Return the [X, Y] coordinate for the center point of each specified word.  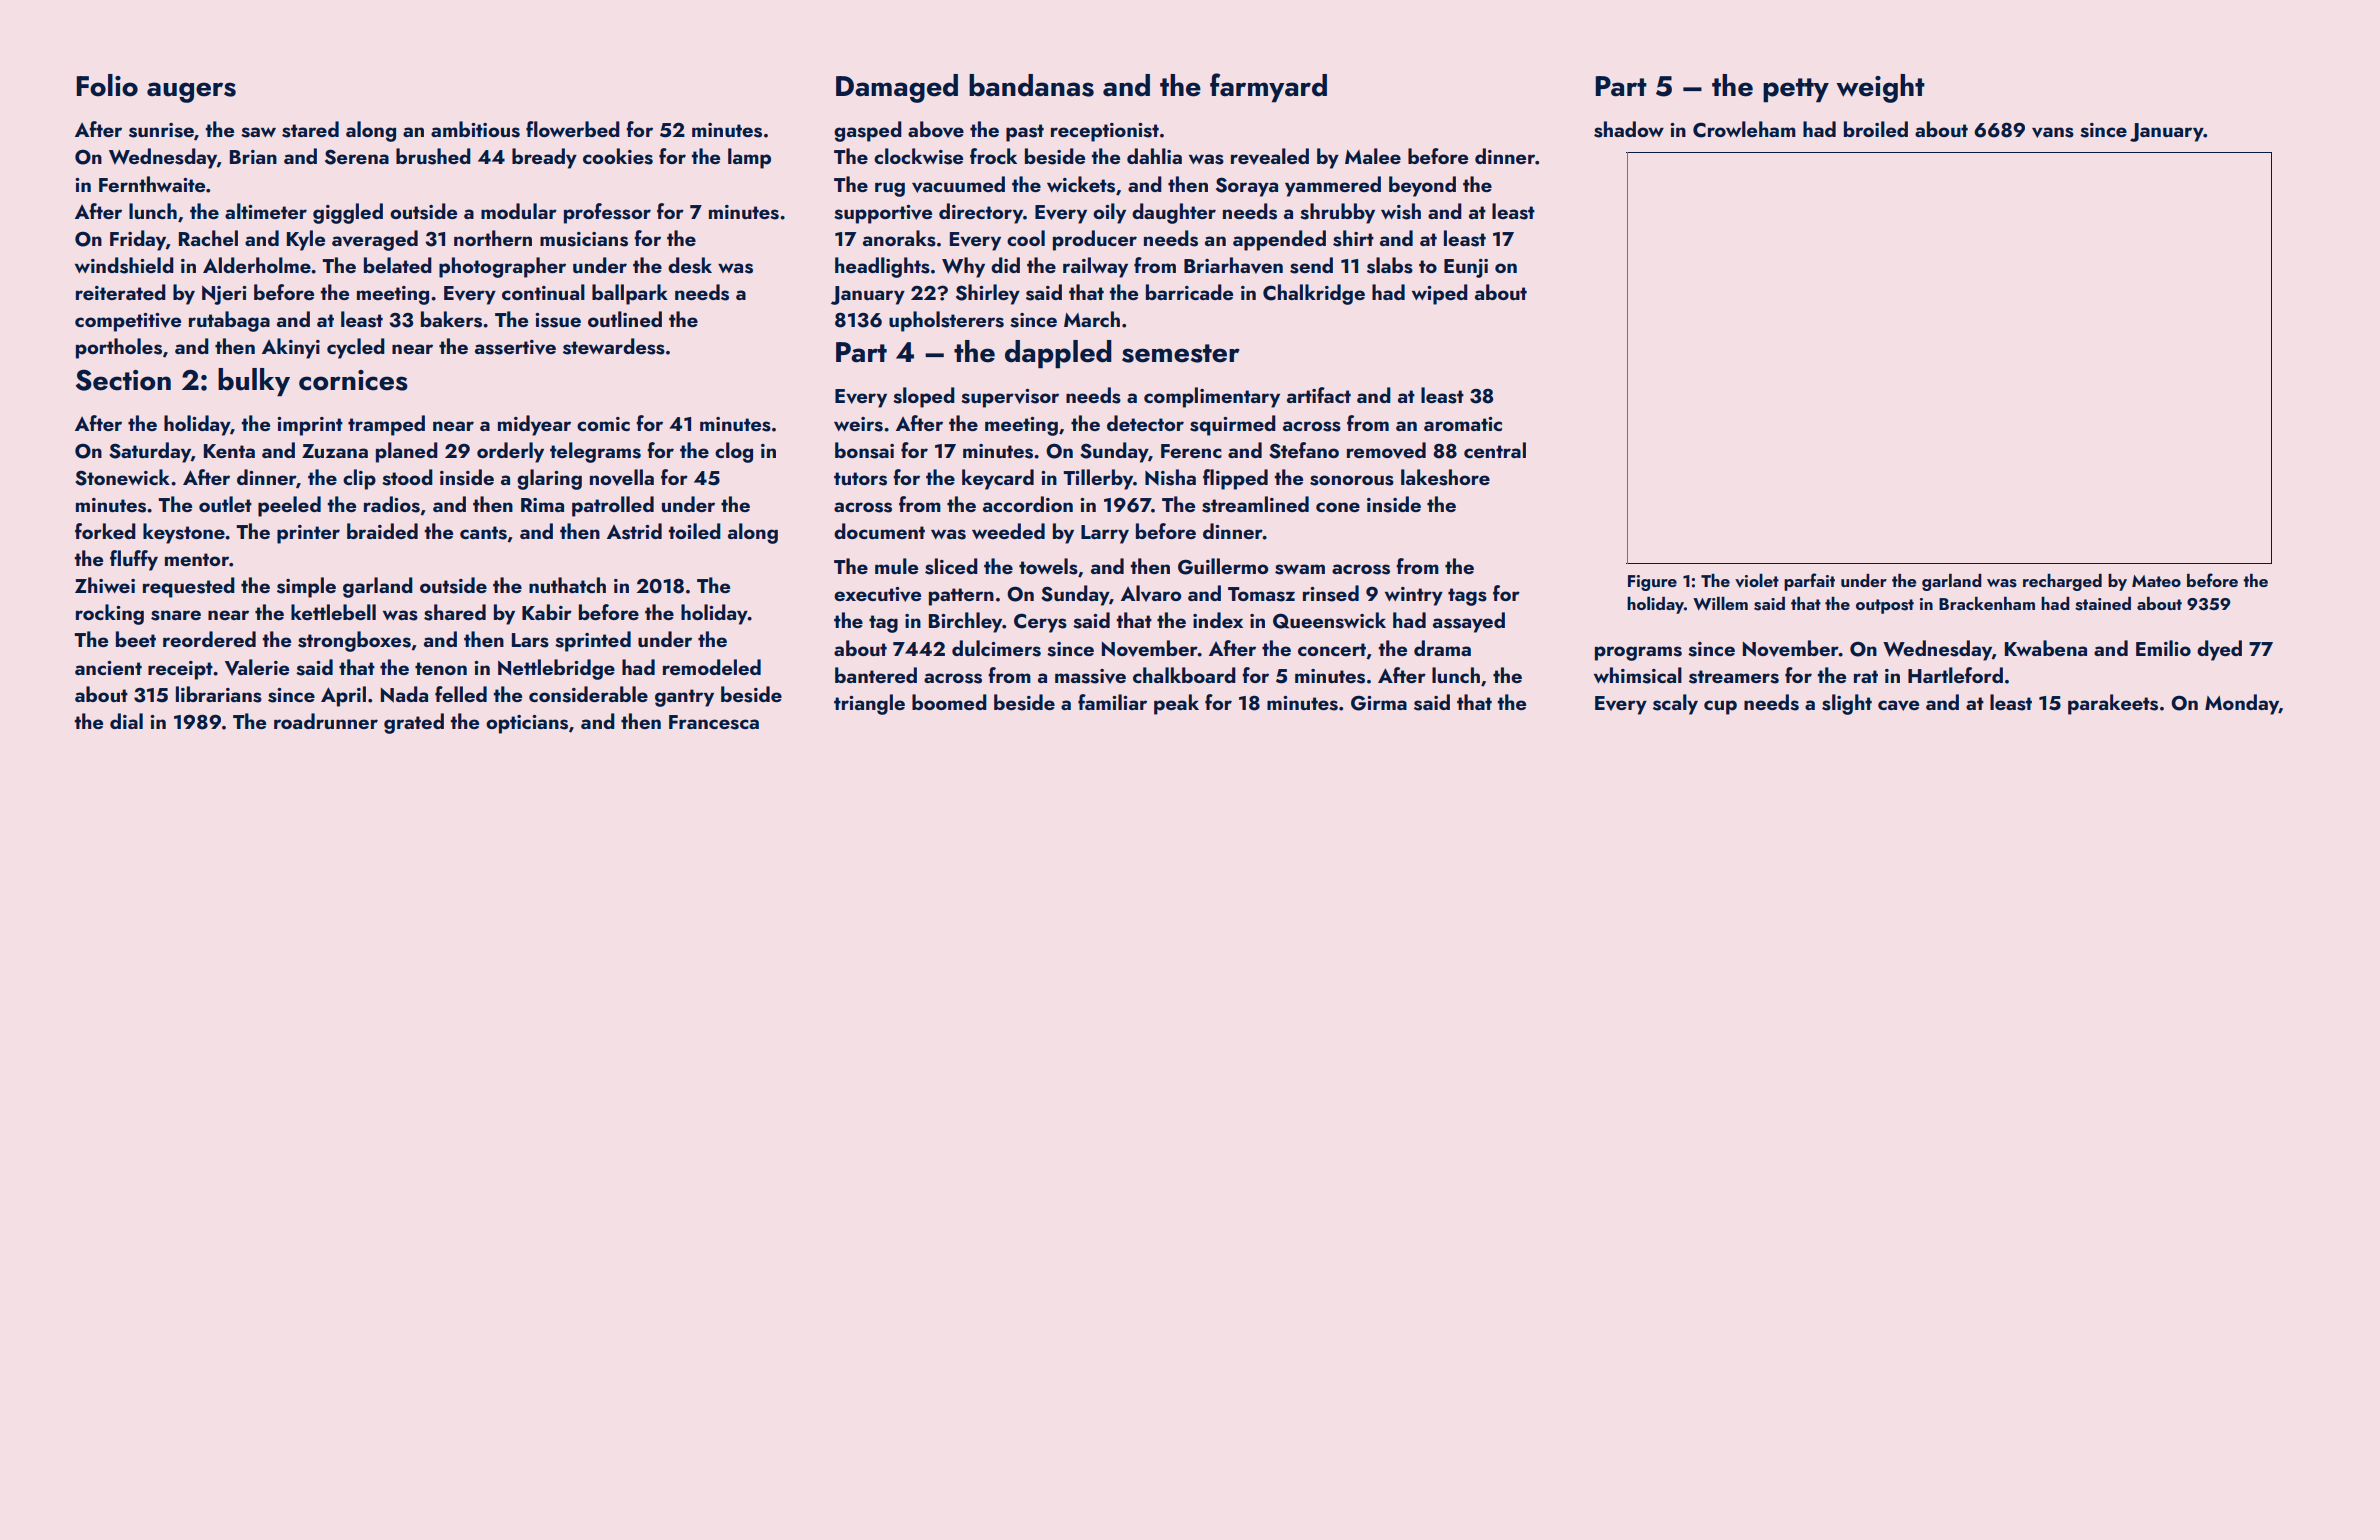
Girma [1379, 703]
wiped [1440, 294]
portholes [119, 348]
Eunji [1466, 268]
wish [1401, 211]
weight [1880, 88]
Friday [138, 240]
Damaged [897, 88]
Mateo [2156, 581]
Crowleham [1744, 129]
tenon [441, 668]
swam [1300, 569]
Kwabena [2046, 648]
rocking [110, 614]
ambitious [475, 129]
